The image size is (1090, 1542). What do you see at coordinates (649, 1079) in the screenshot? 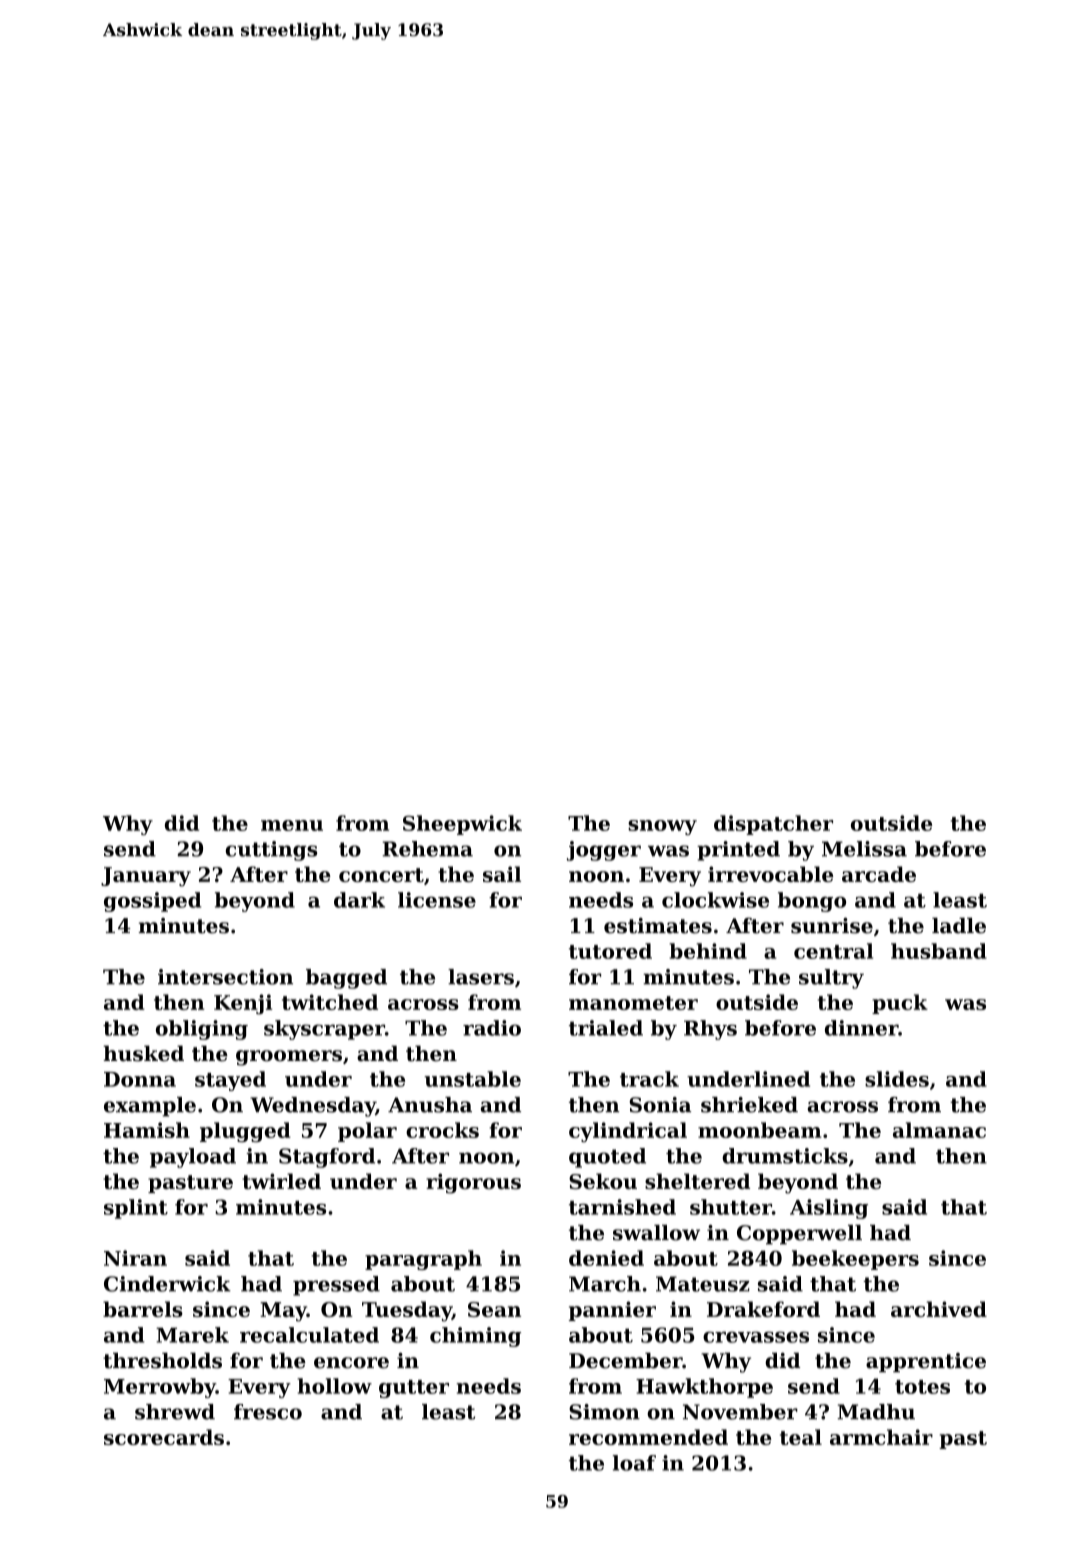
I see `track` at bounding box center [649, 1079].
